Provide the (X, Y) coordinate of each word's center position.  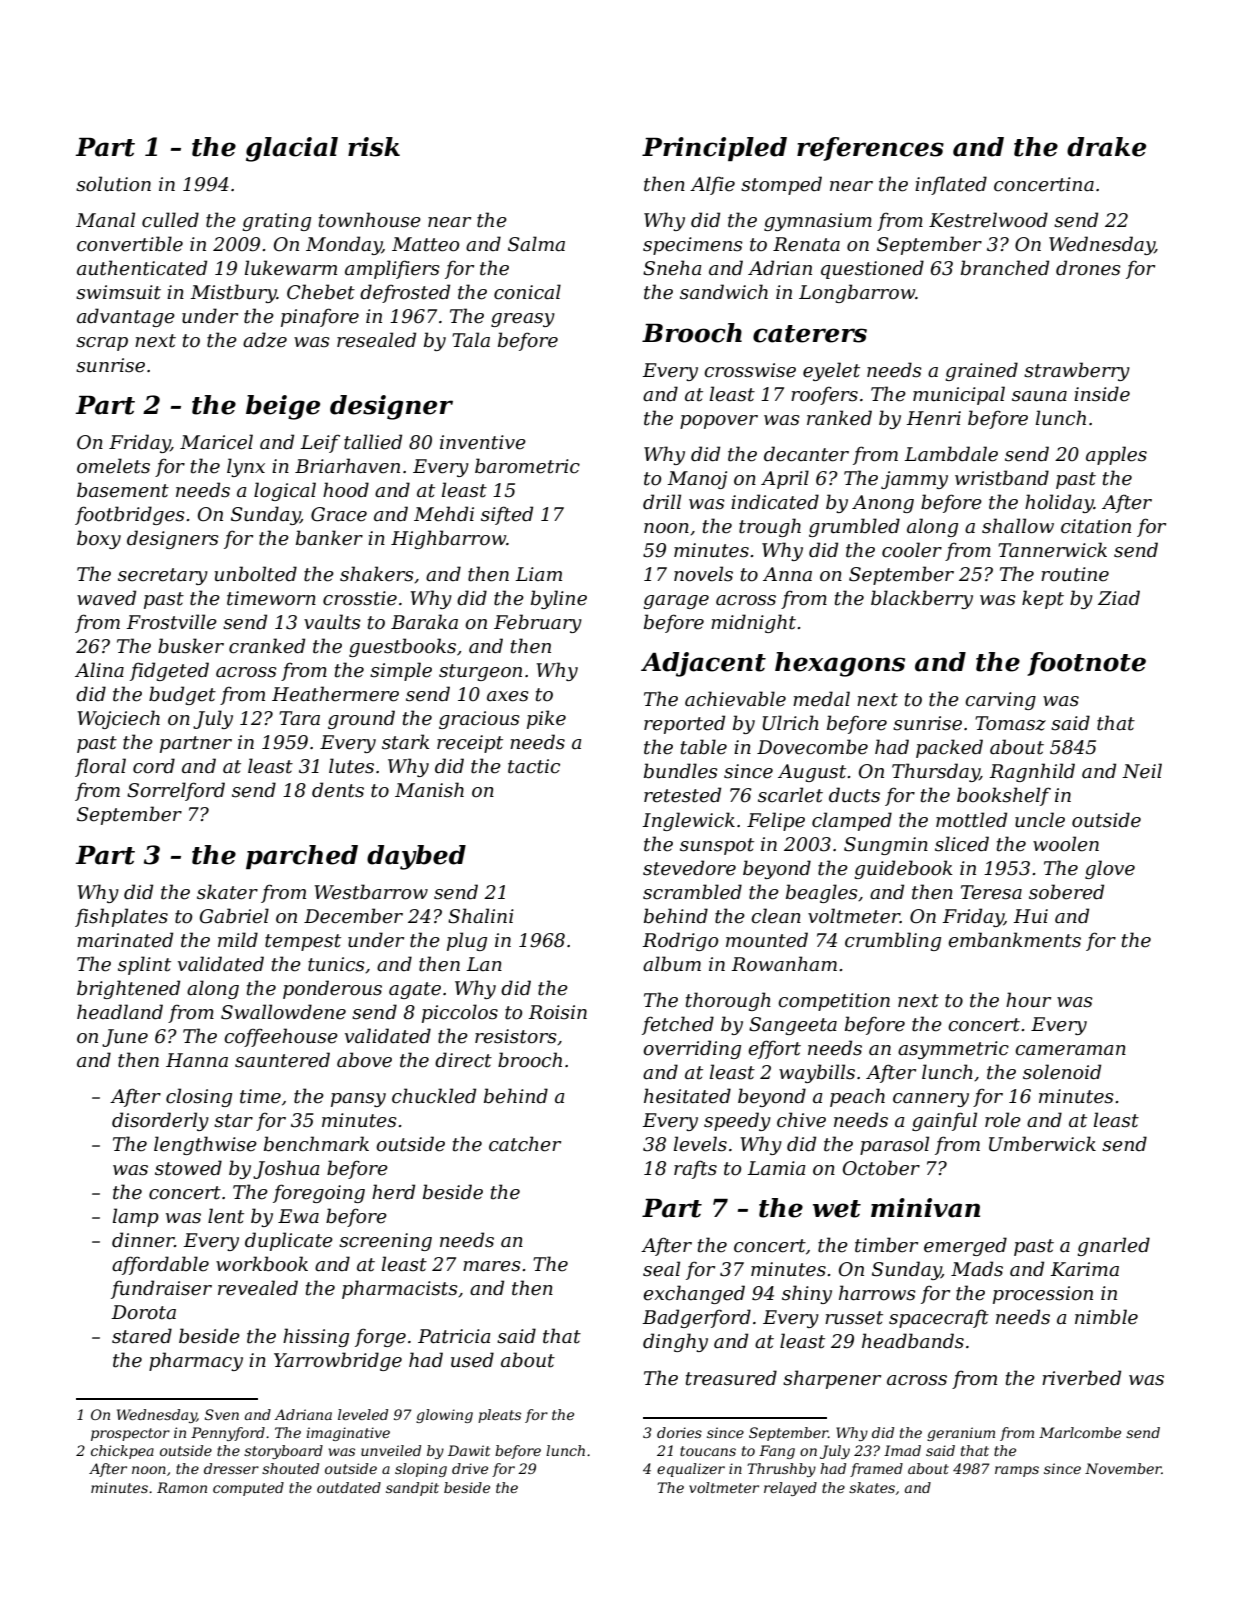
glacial (292, 149)
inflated (951, 185)
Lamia (776, 1168)
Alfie (712, 185)
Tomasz (1010, 723)
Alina (99, 670)
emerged (965, 1246)
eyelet (831, 371)
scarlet (790, 795)
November (1123, 1468)
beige (283, 407)
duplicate (289, 1241)
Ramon (182, 1487)
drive (470, 1468)
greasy (523, 320)
